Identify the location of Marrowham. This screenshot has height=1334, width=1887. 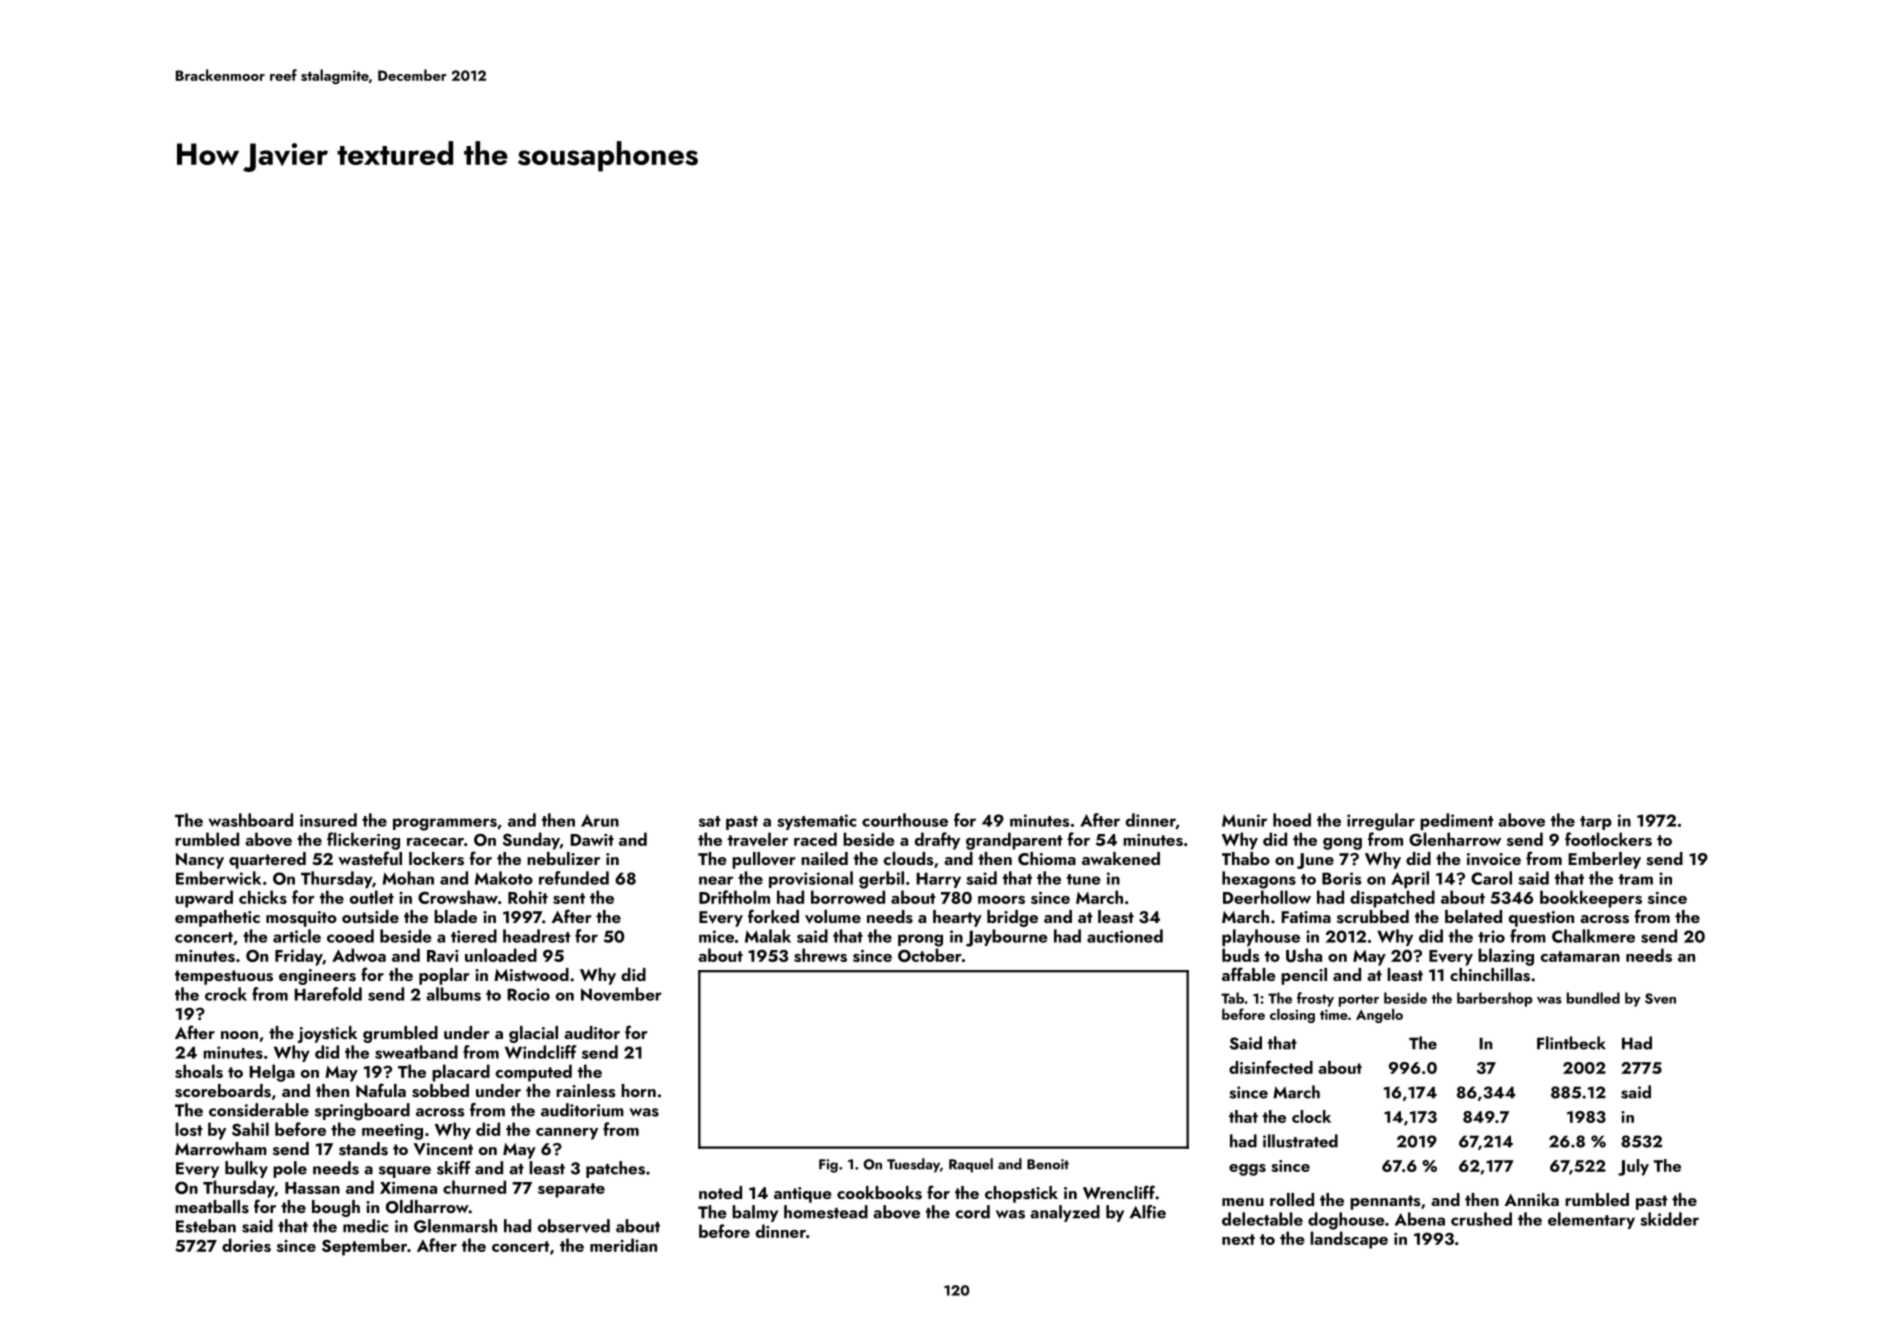
(221, 1148).
